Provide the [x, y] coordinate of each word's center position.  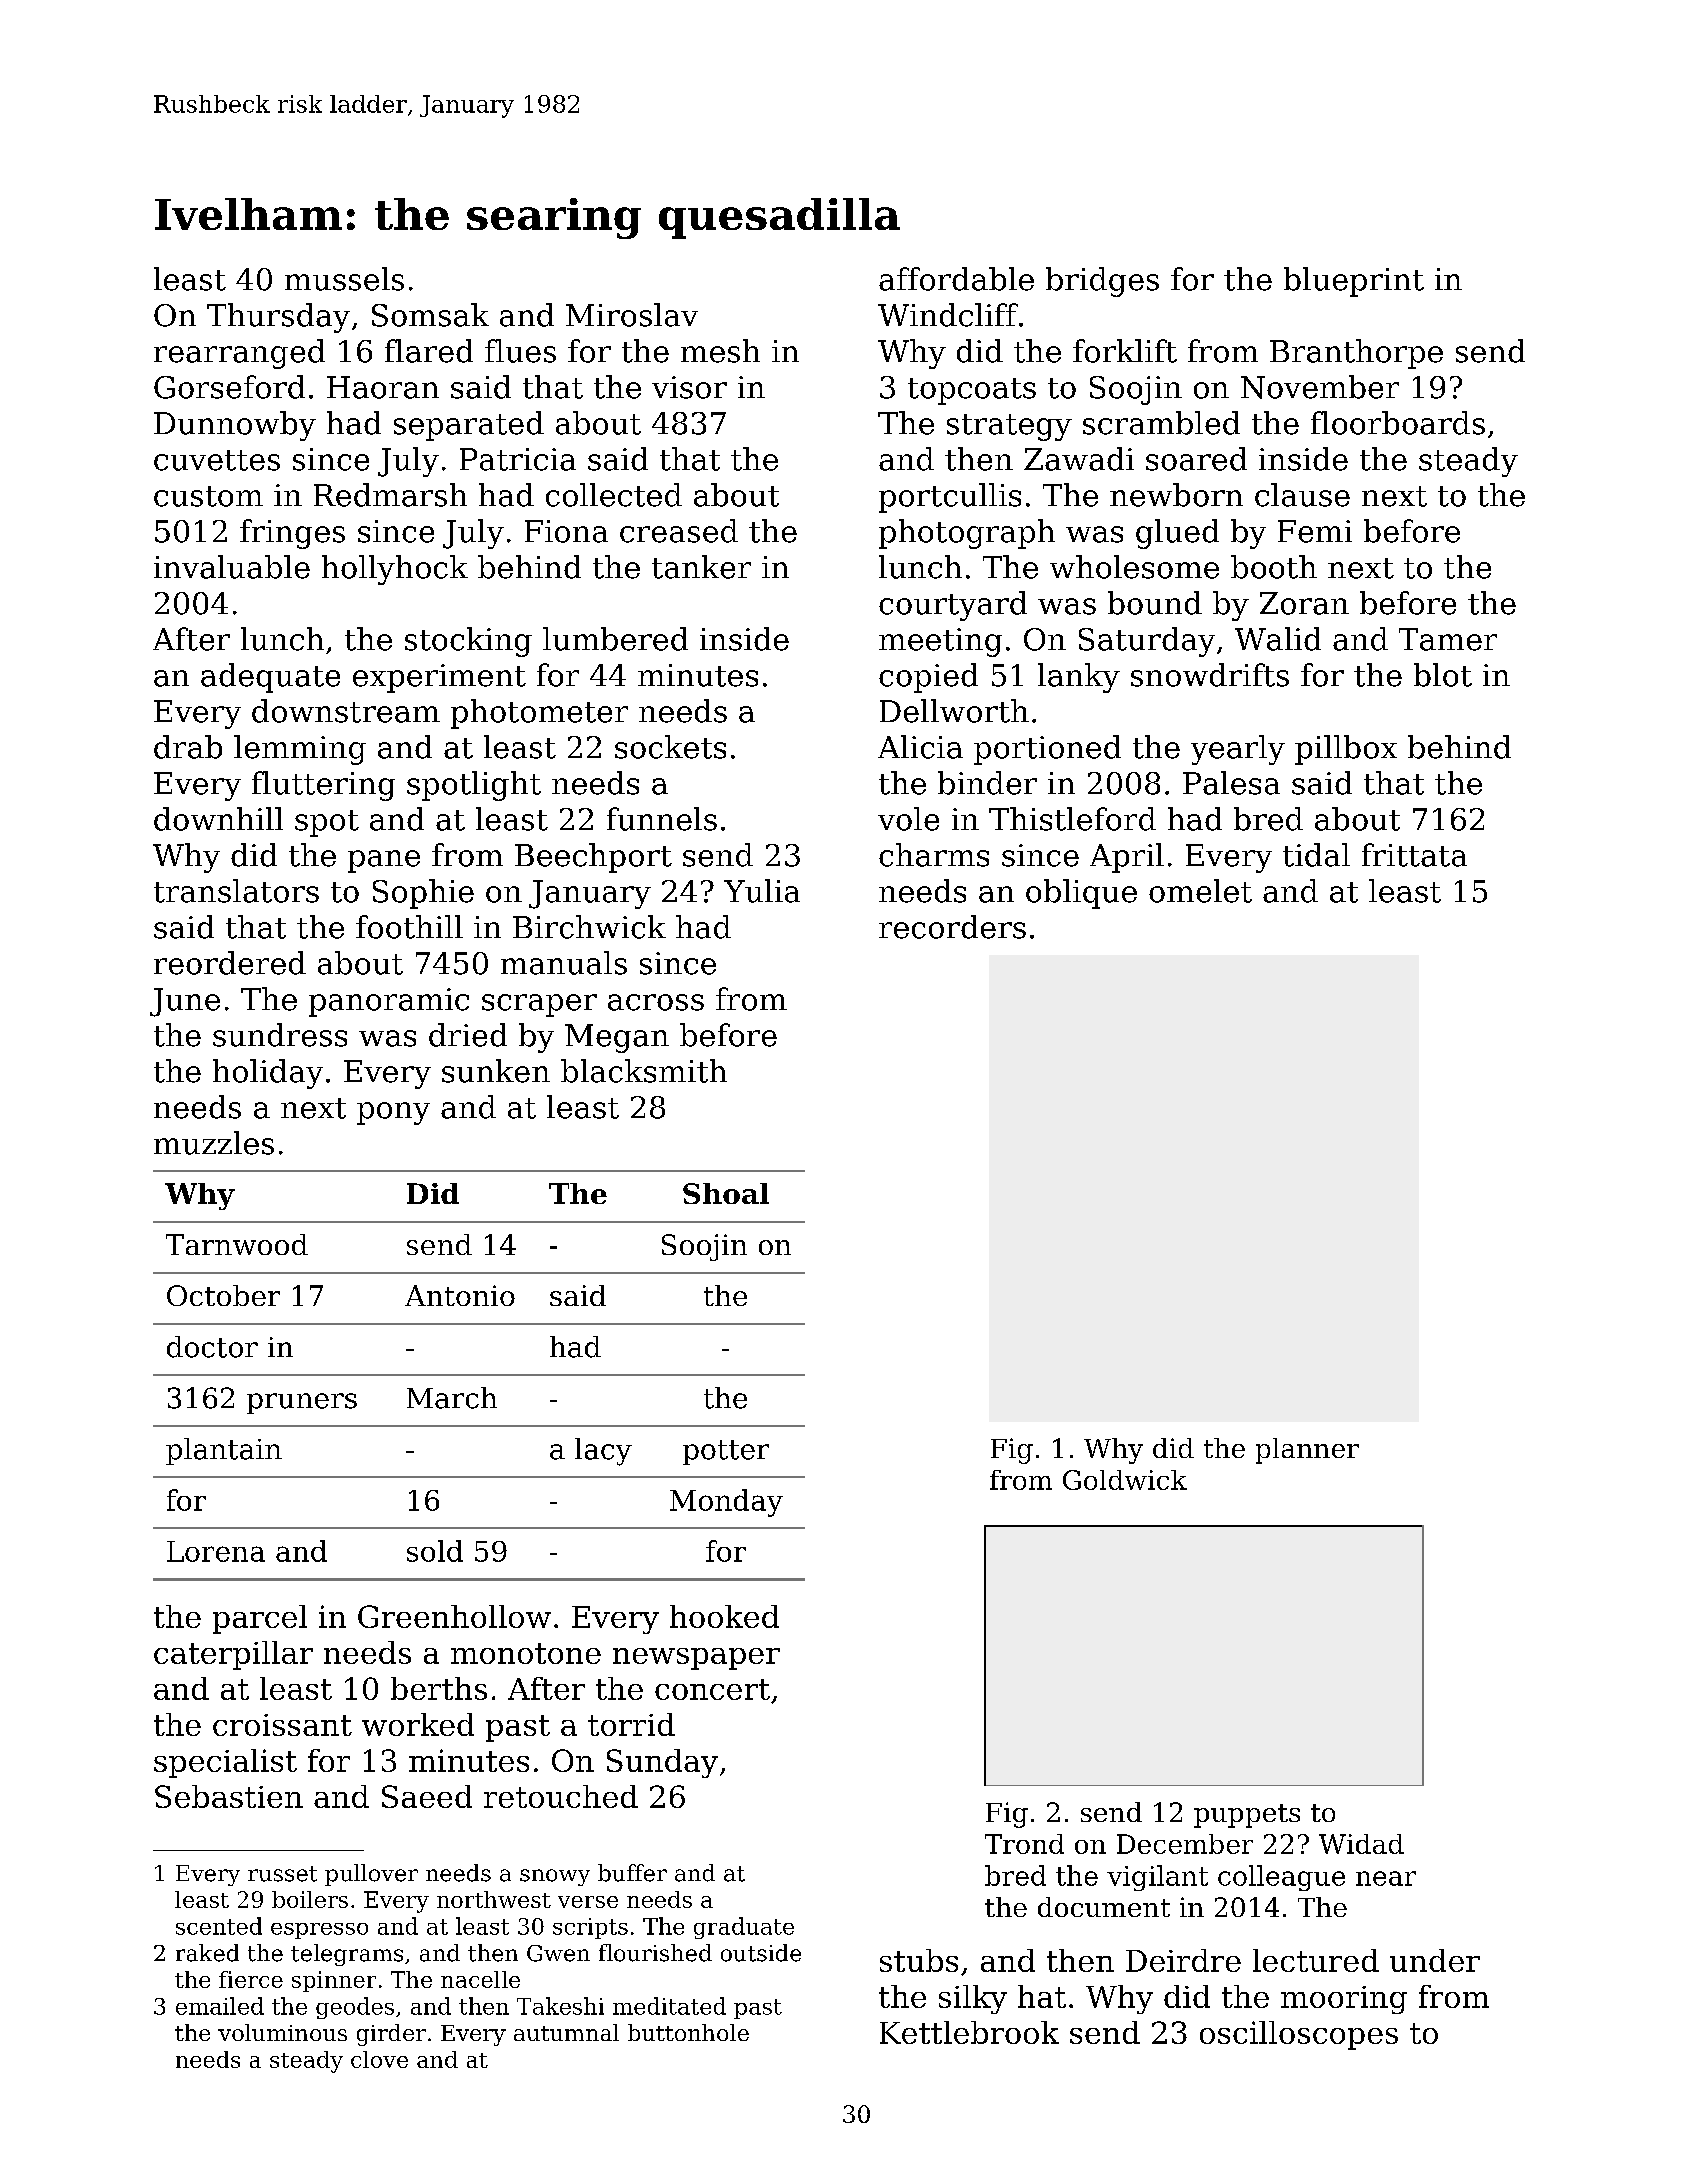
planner [1307, 1451]
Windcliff [948, 315]
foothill [409, 927]
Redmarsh [390, 495]
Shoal [726, 1193]
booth [1274, 567]
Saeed [427, 1796]
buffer [632, 1873]
